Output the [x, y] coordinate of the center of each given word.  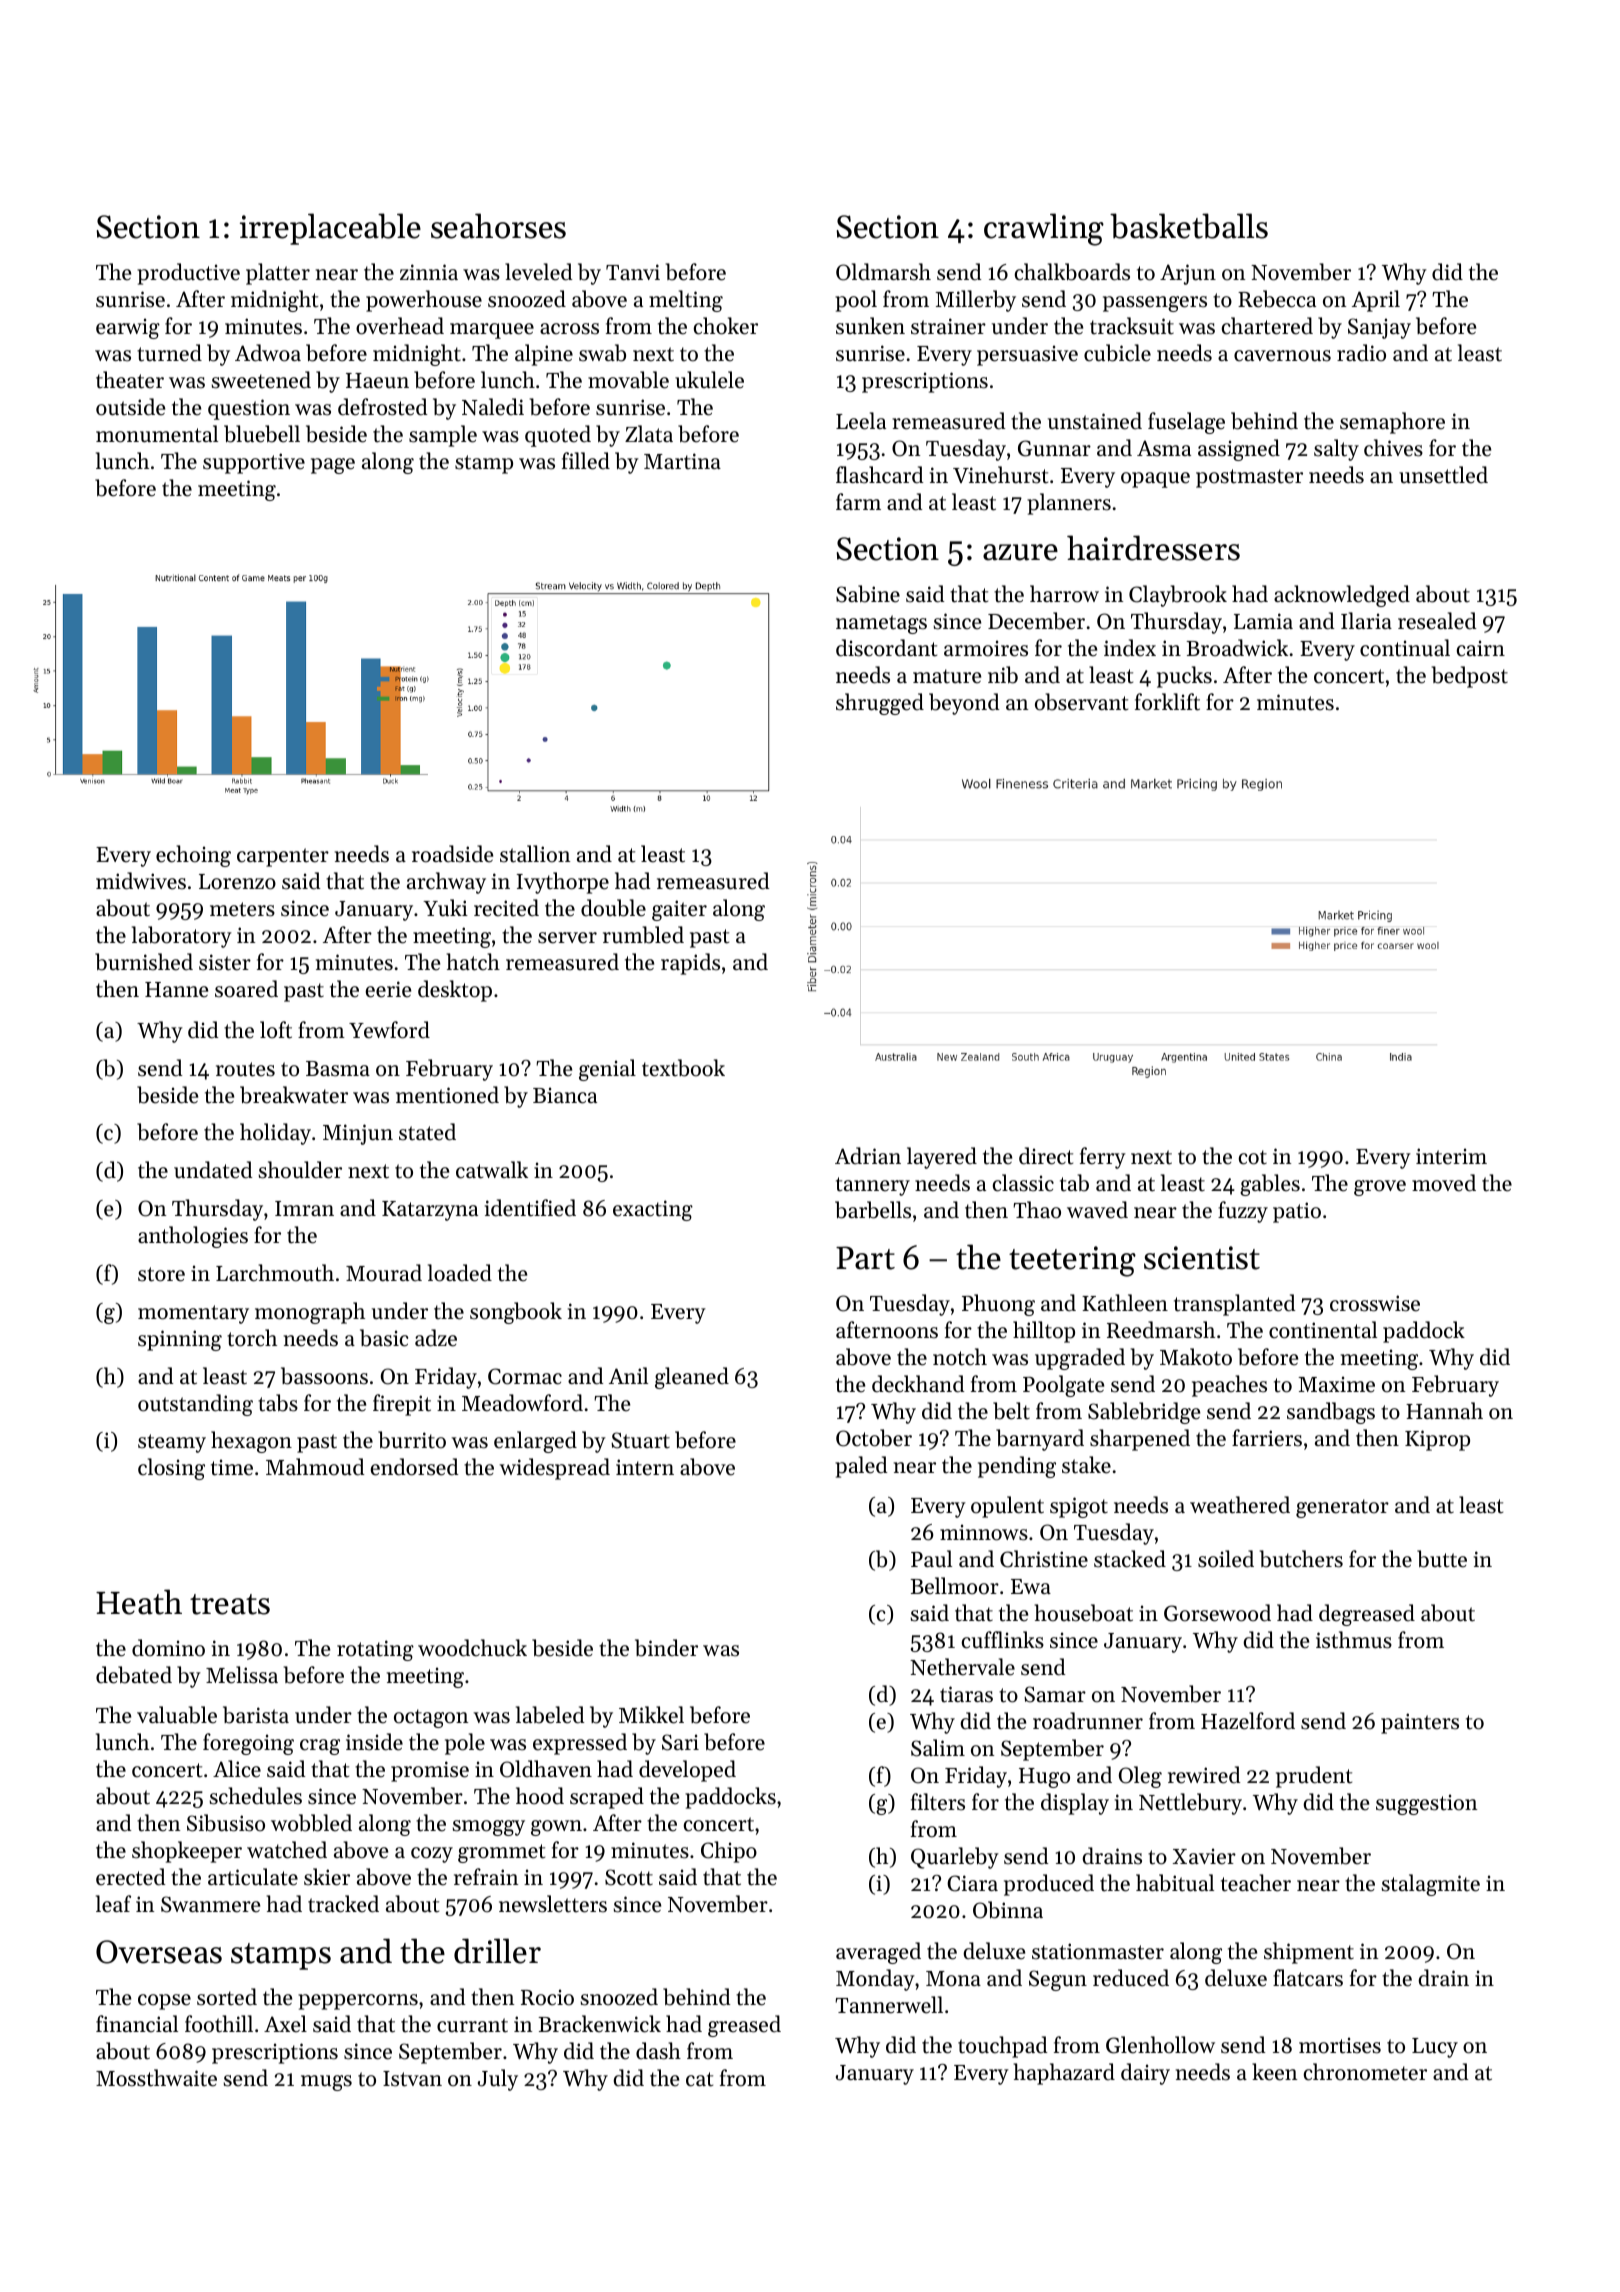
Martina [682, 461]
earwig [128, 328]
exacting [653, 1210]
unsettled [1443, 475]
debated [134, 1675]
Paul [931, 1559]
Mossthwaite [156, 2078]
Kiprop [1437, 1440]
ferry [1103, 1158]
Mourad [384, 1273]
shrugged [880, 704]
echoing [193, 856]
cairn [1481, 648]
